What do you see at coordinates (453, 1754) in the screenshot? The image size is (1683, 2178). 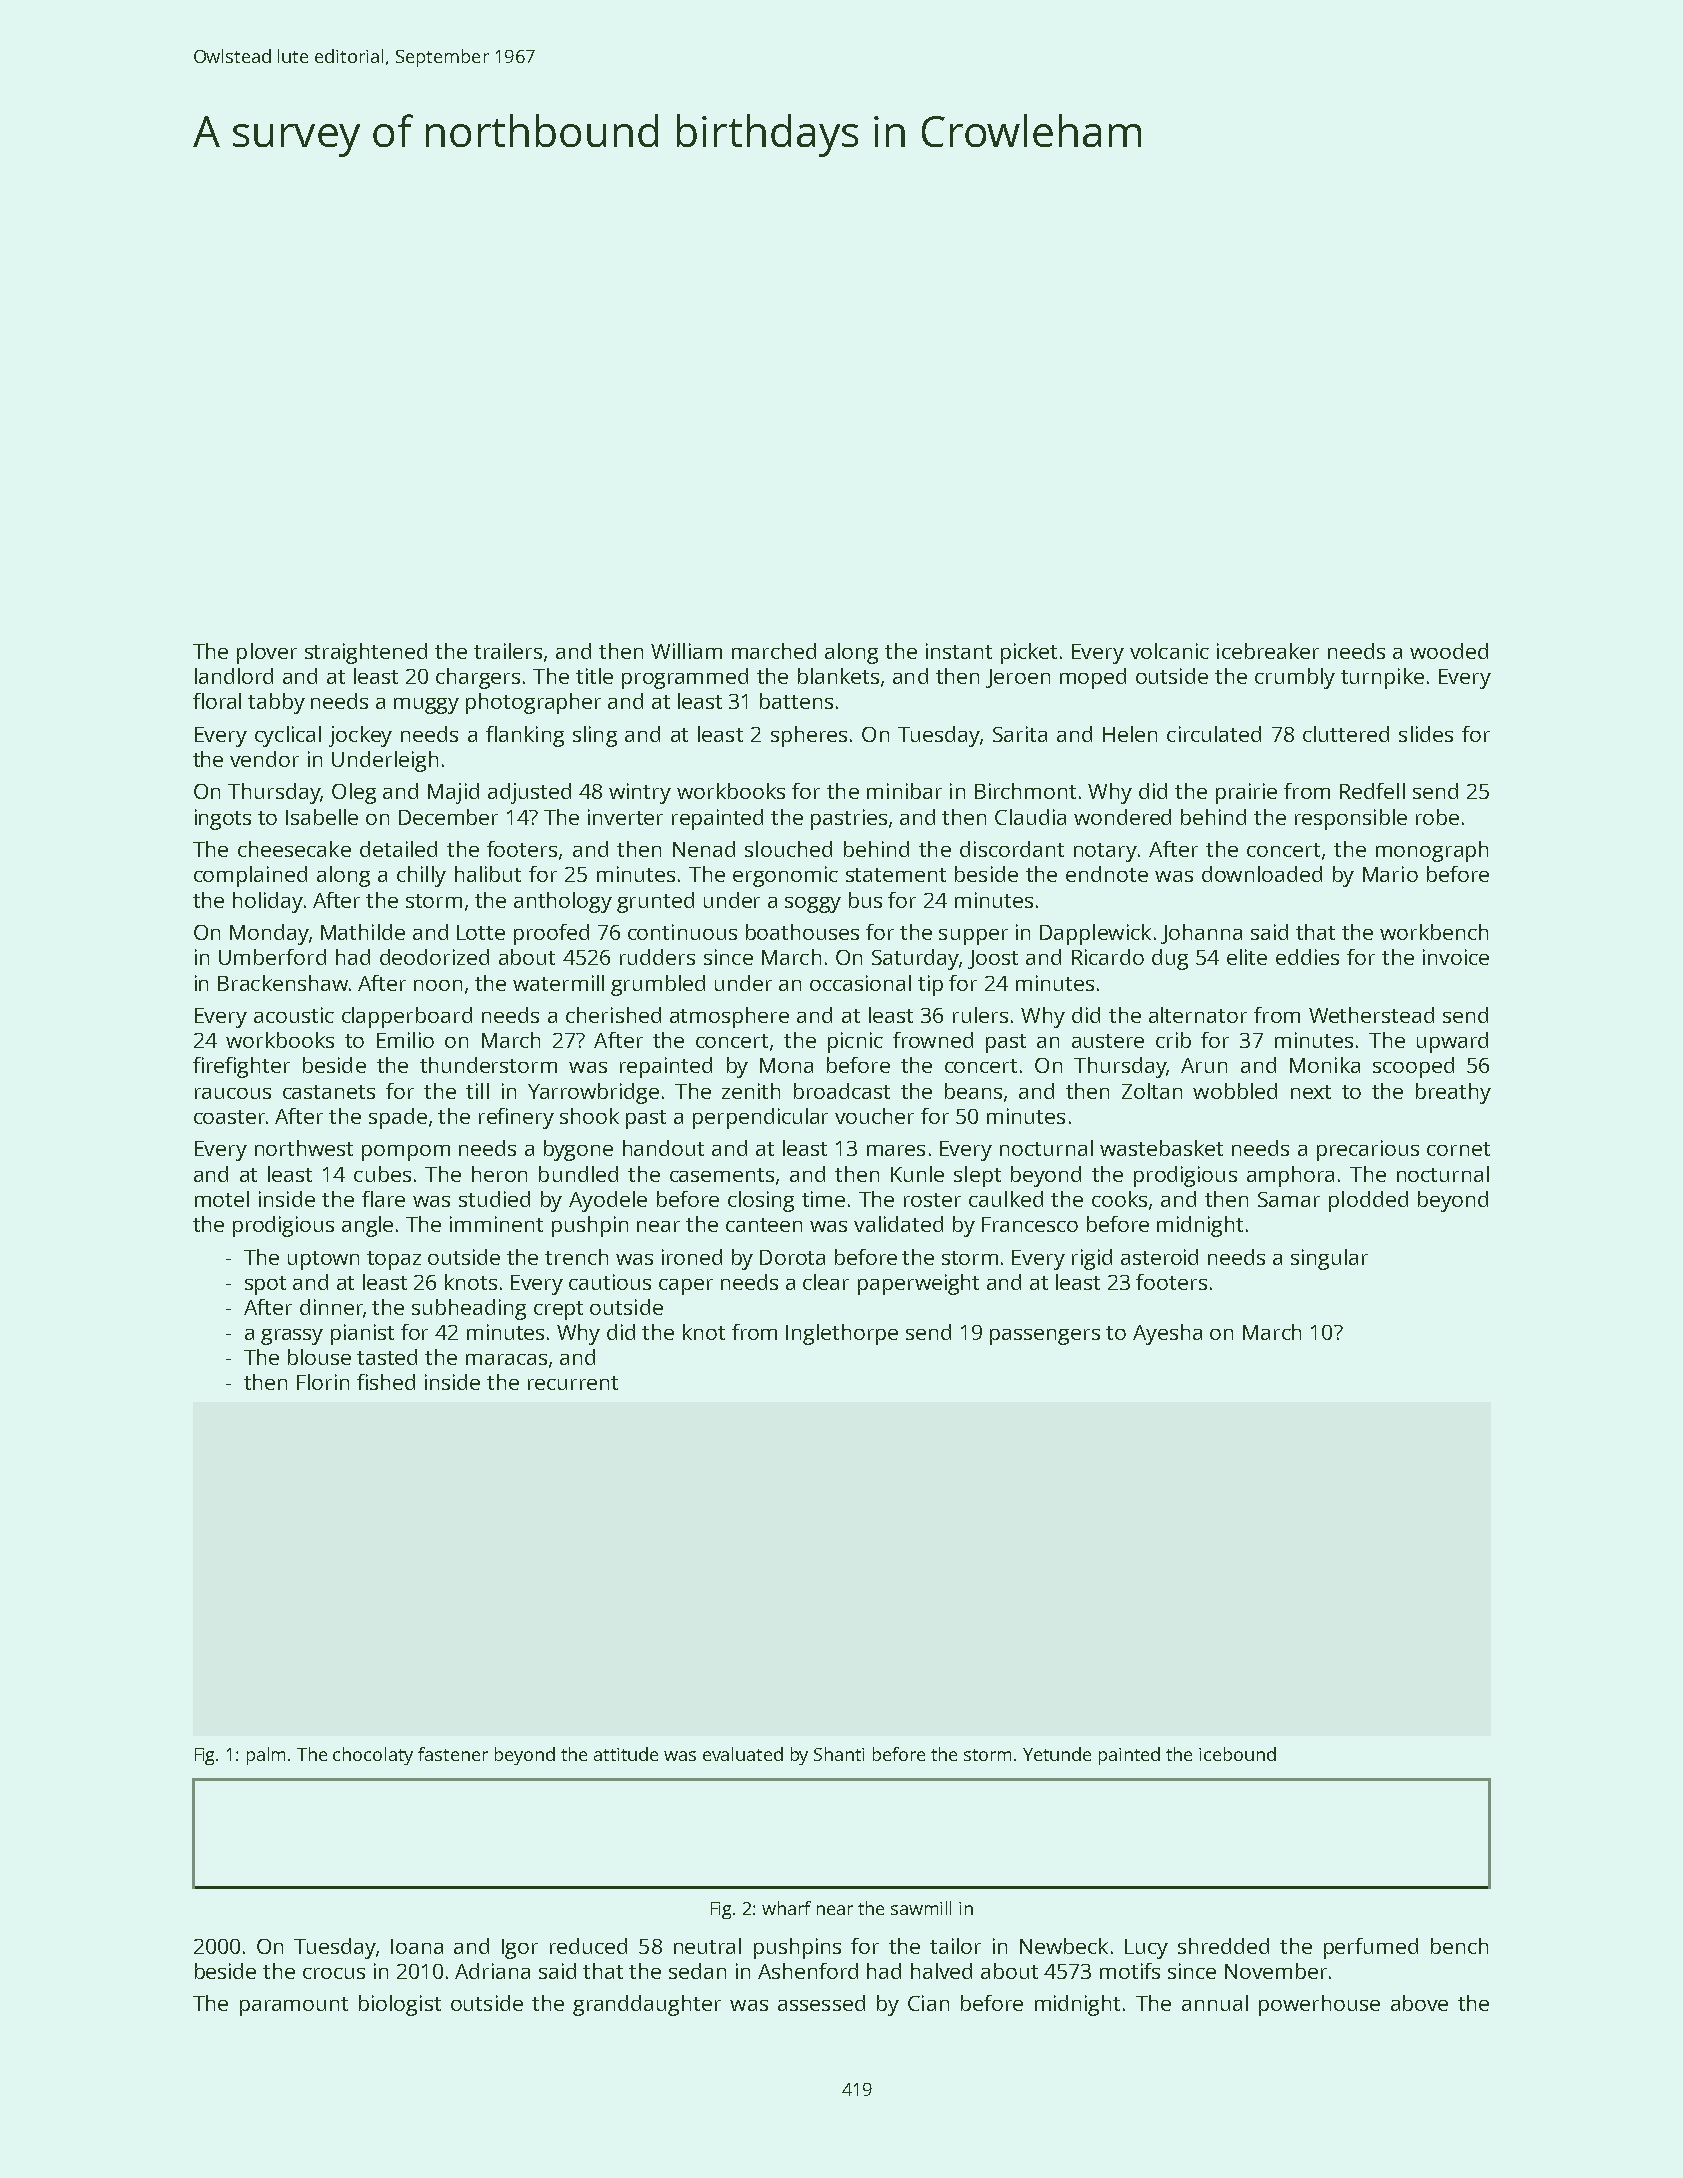 I see `fastener` at bounding box center [453, 1754].
